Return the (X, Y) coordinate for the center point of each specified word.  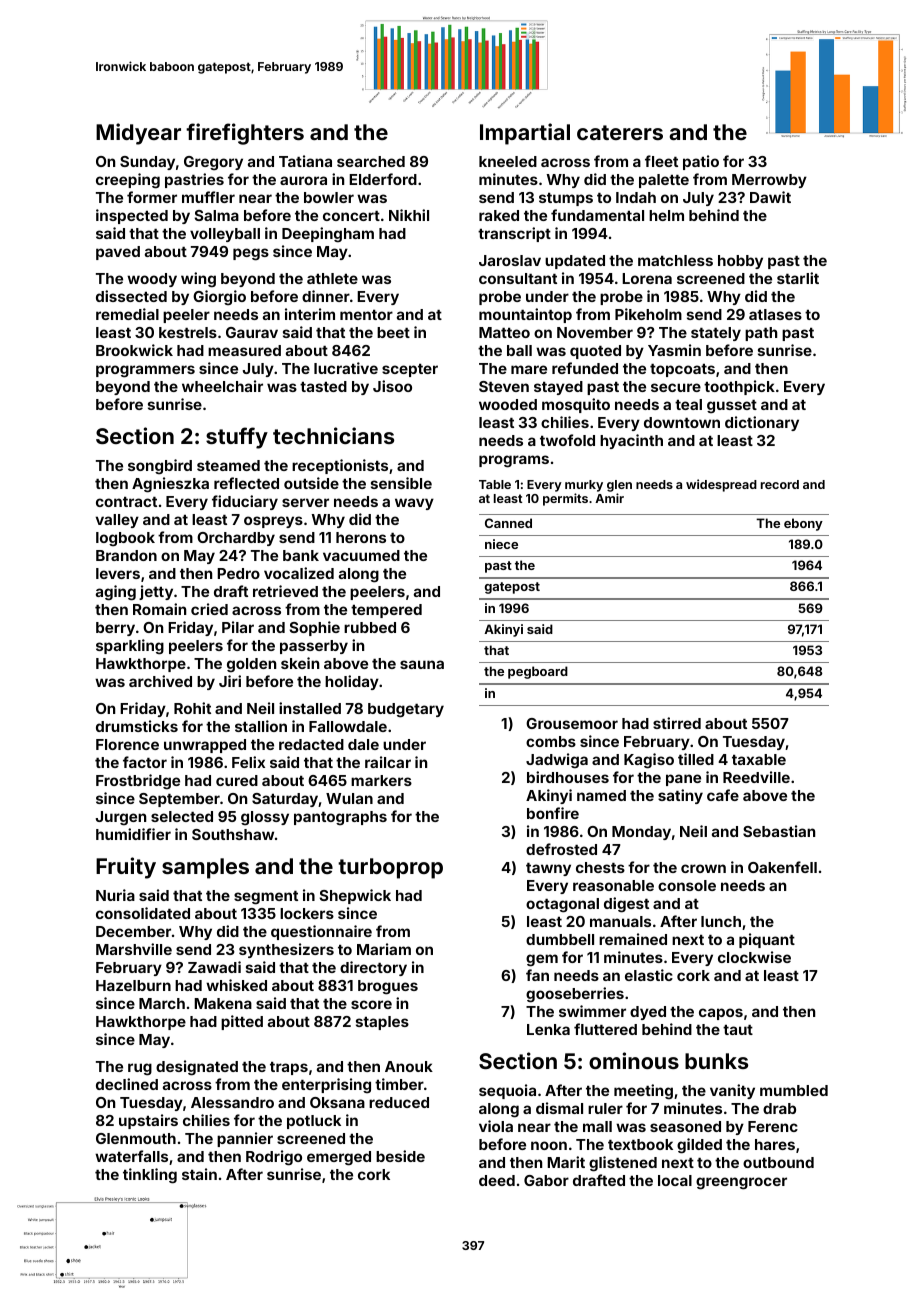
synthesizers (286, 950)
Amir (609, 498)
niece (501, 544)
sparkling (130, 647)
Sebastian (779, 831)
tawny (548, 869)
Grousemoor (572, 723)
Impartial (525, 134)
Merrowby (769, 181)
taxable (759, 759)
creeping (128, 181)
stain (199, 1174)
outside (311, 483)
